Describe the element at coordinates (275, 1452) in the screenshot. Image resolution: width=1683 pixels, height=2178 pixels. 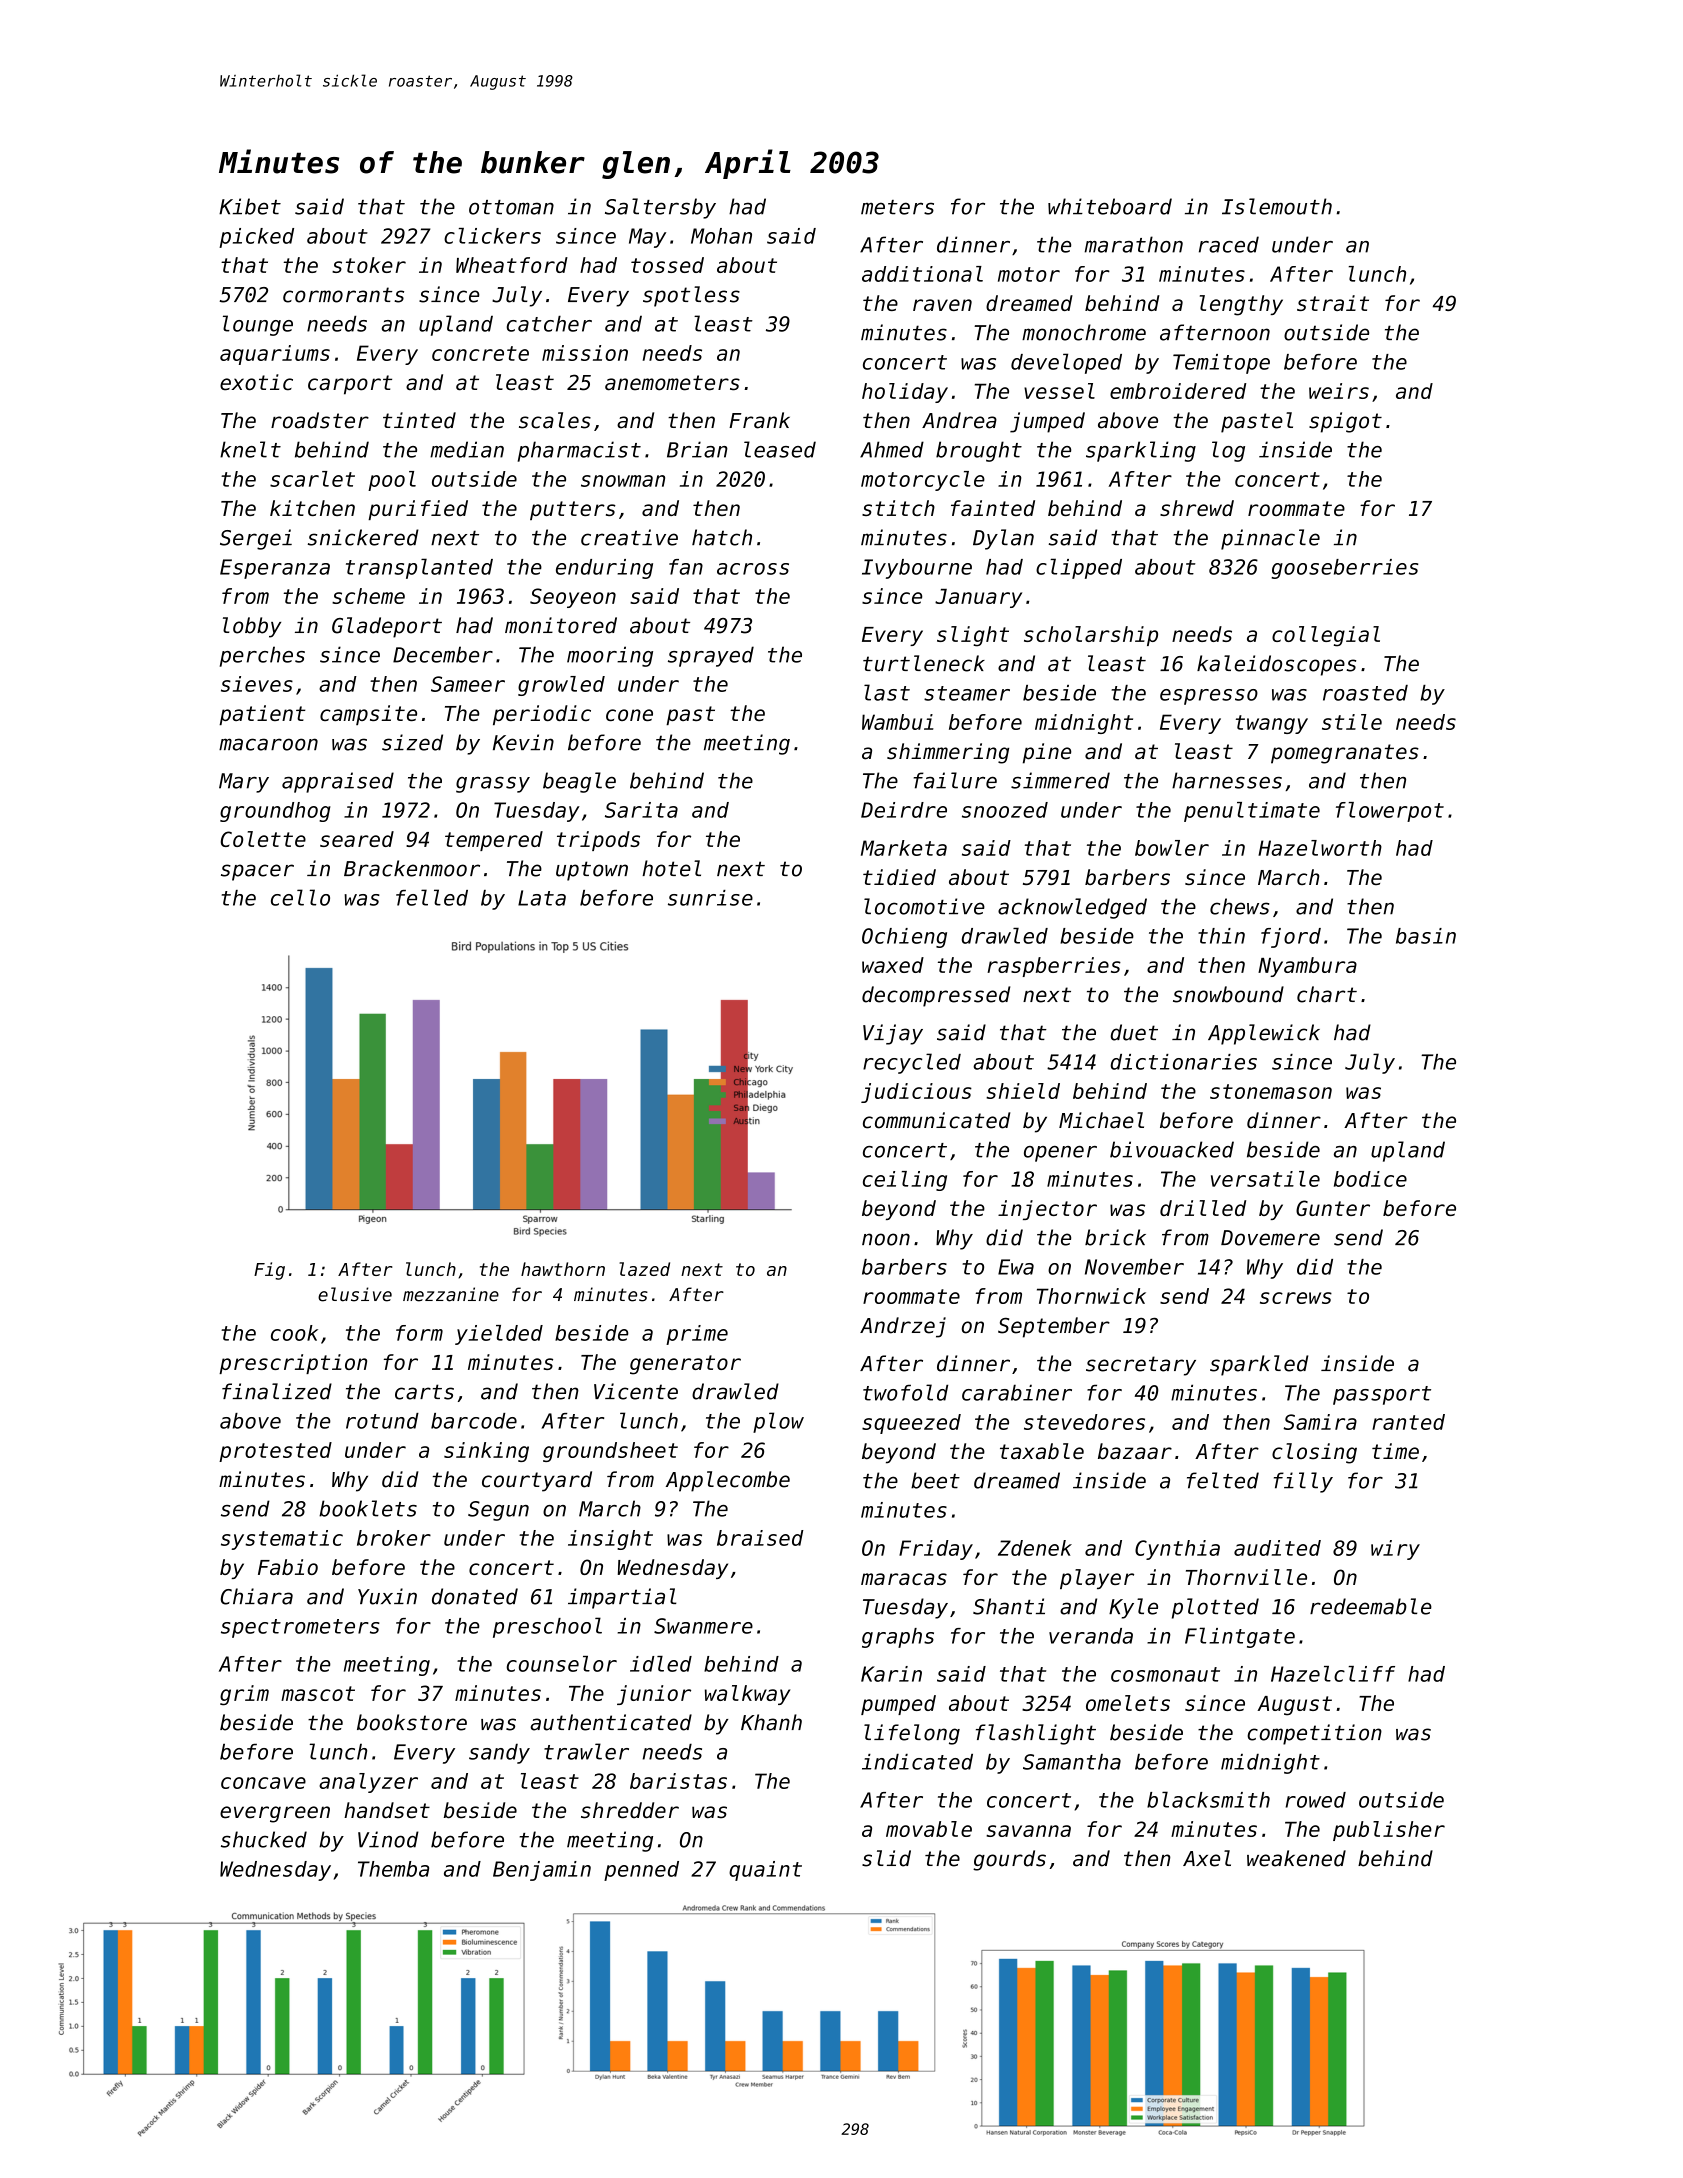
I see `protested` at that location.
